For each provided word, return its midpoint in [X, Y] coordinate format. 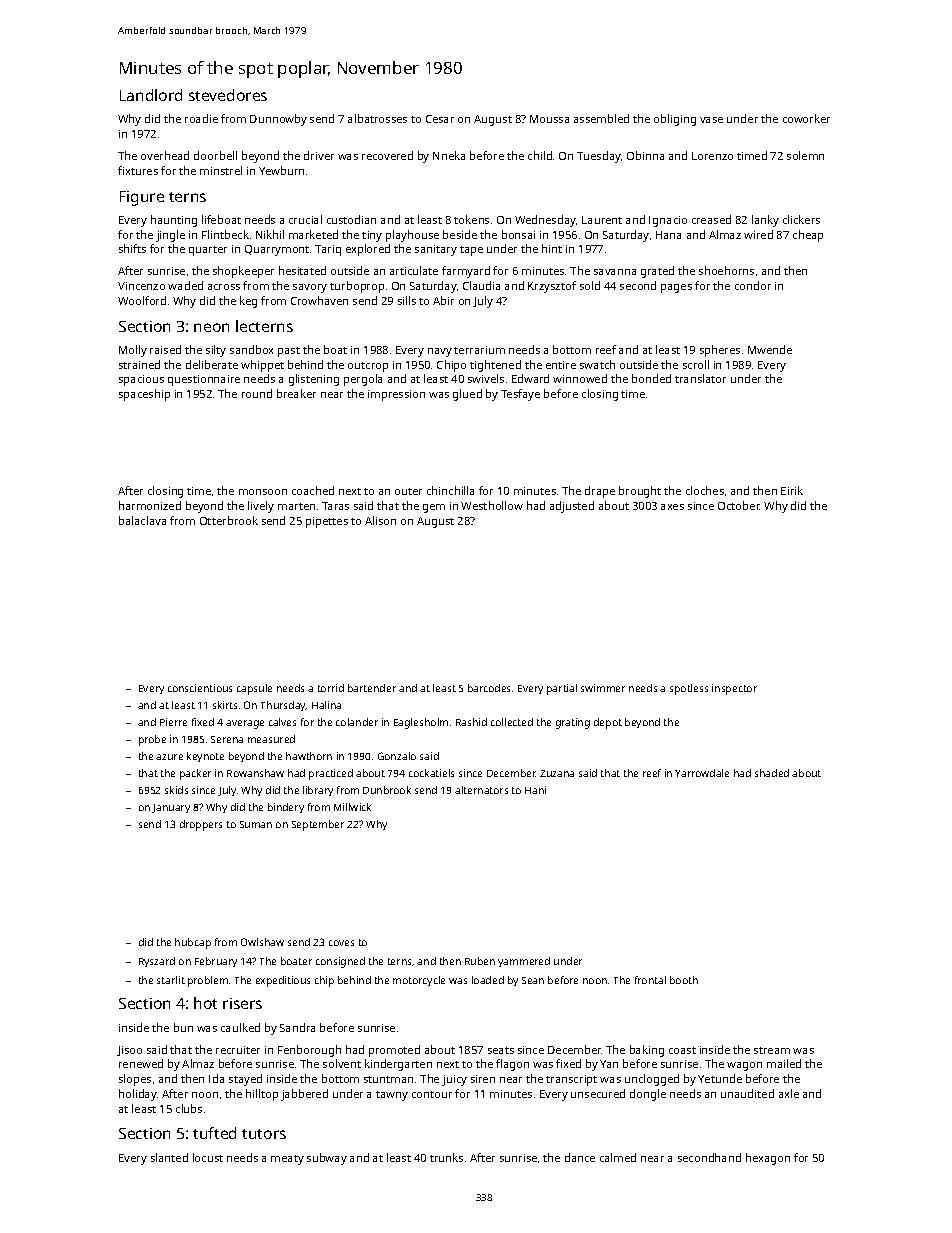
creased [711, 219]
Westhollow [492, 505]
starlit [171, 980]
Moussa [549, 119]
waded [185, 285]
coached [313, 490]
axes [672, 507]
